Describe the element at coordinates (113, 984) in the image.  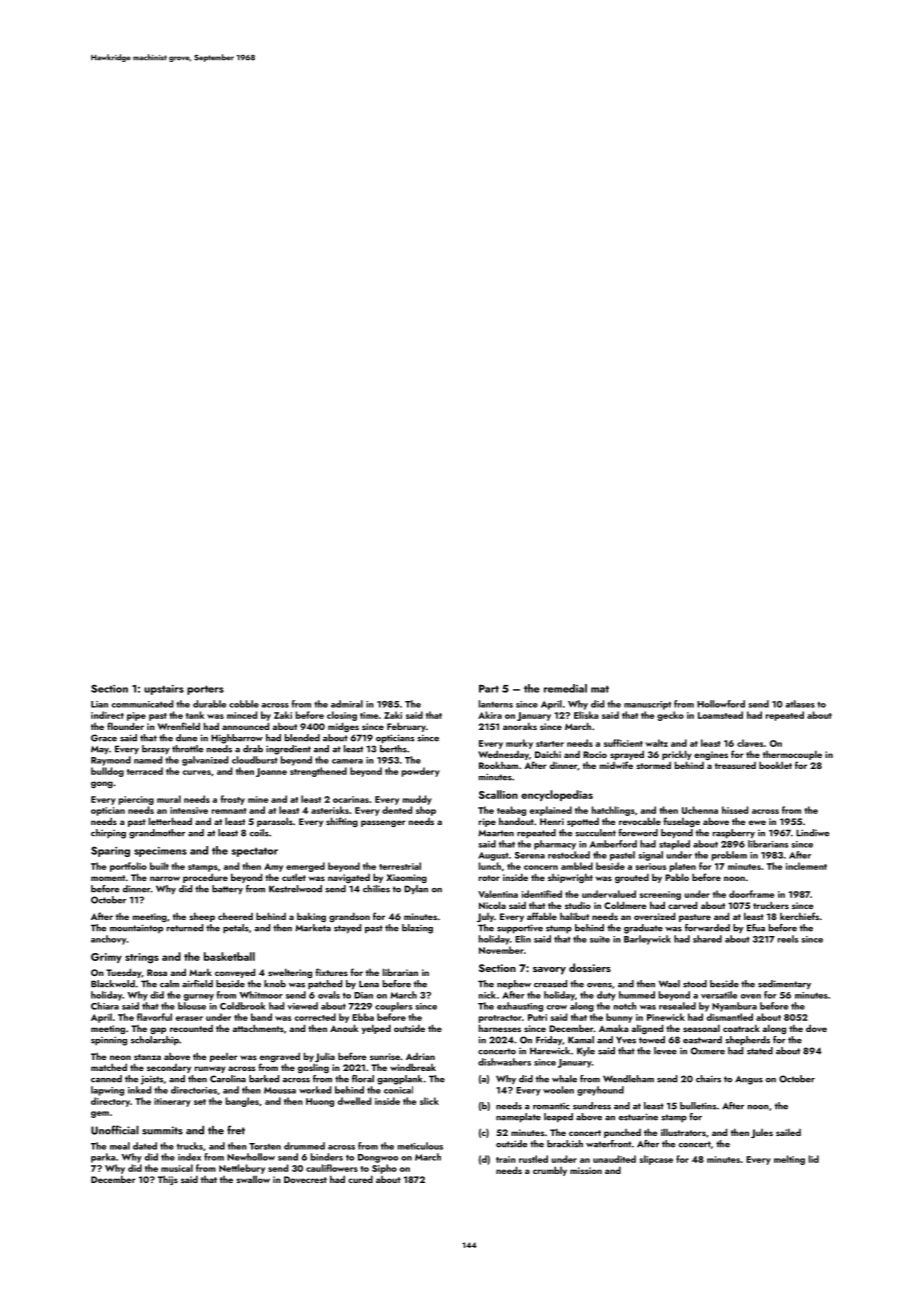
I see `Blackwold` at that location.
